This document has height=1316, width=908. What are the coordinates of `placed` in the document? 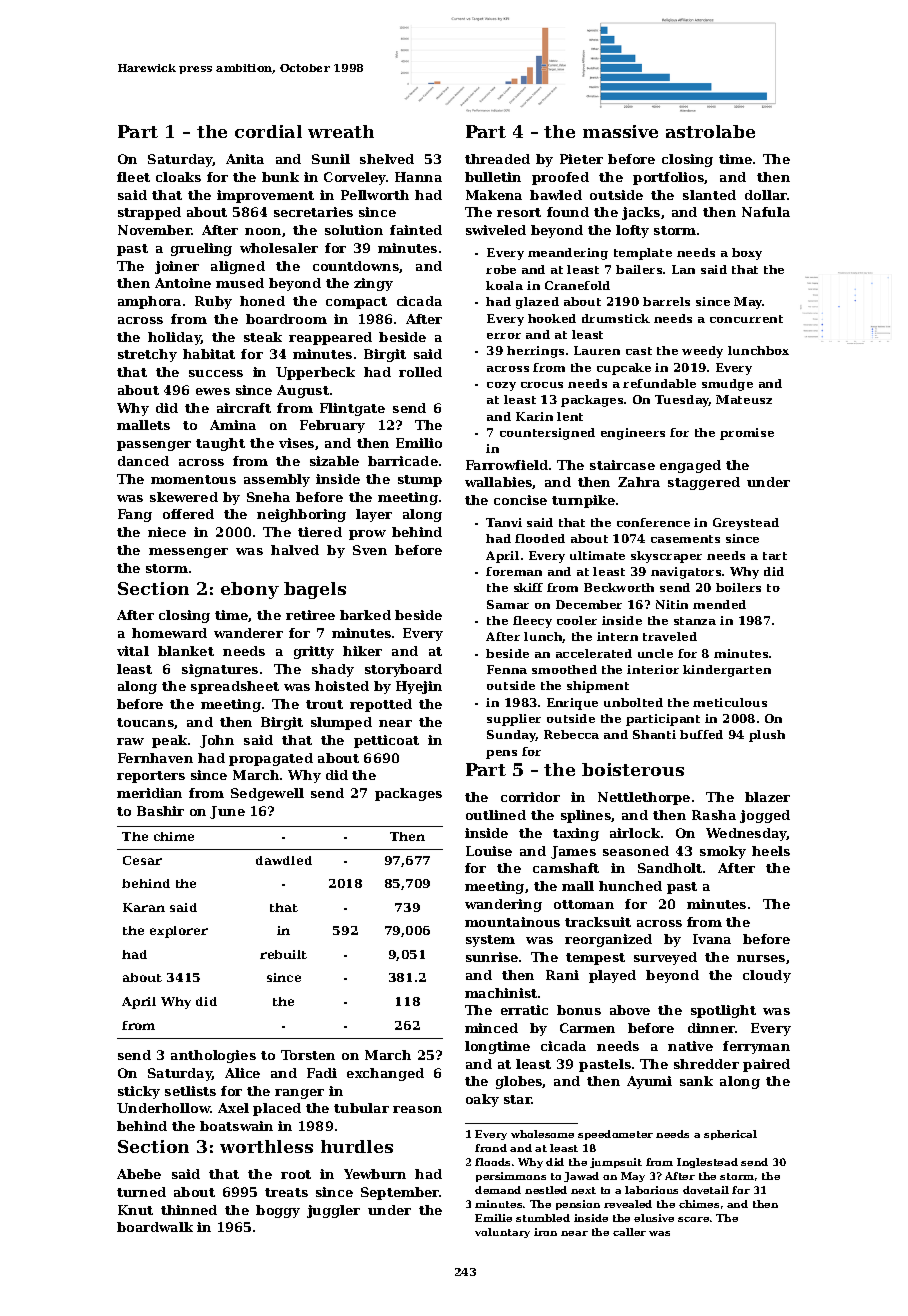 It's located at (277, 1109).
